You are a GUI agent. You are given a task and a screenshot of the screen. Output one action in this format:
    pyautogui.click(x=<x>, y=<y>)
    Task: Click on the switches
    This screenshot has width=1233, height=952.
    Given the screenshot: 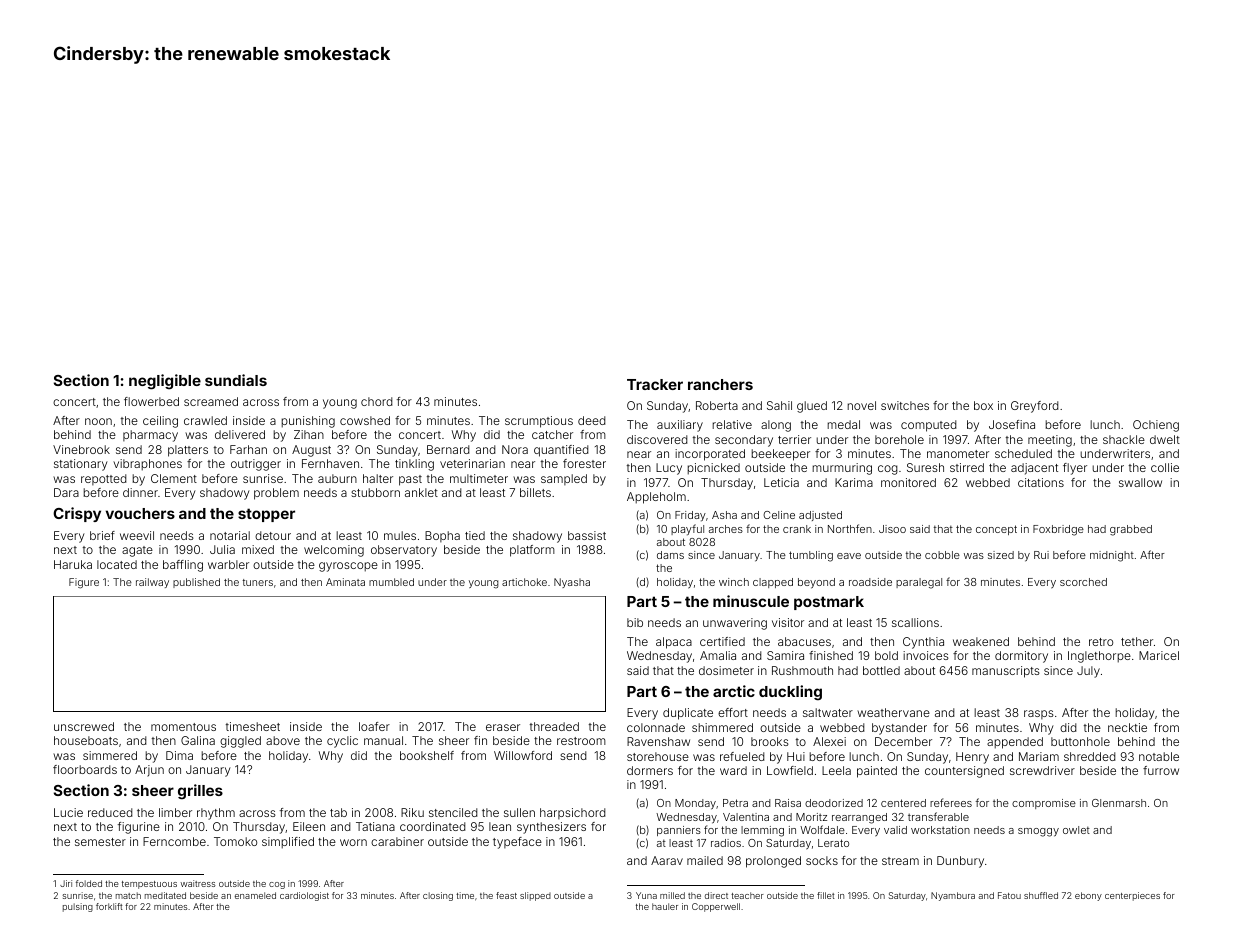 What is the action you would take?
    pyautogui.click(x=905, y=405)
